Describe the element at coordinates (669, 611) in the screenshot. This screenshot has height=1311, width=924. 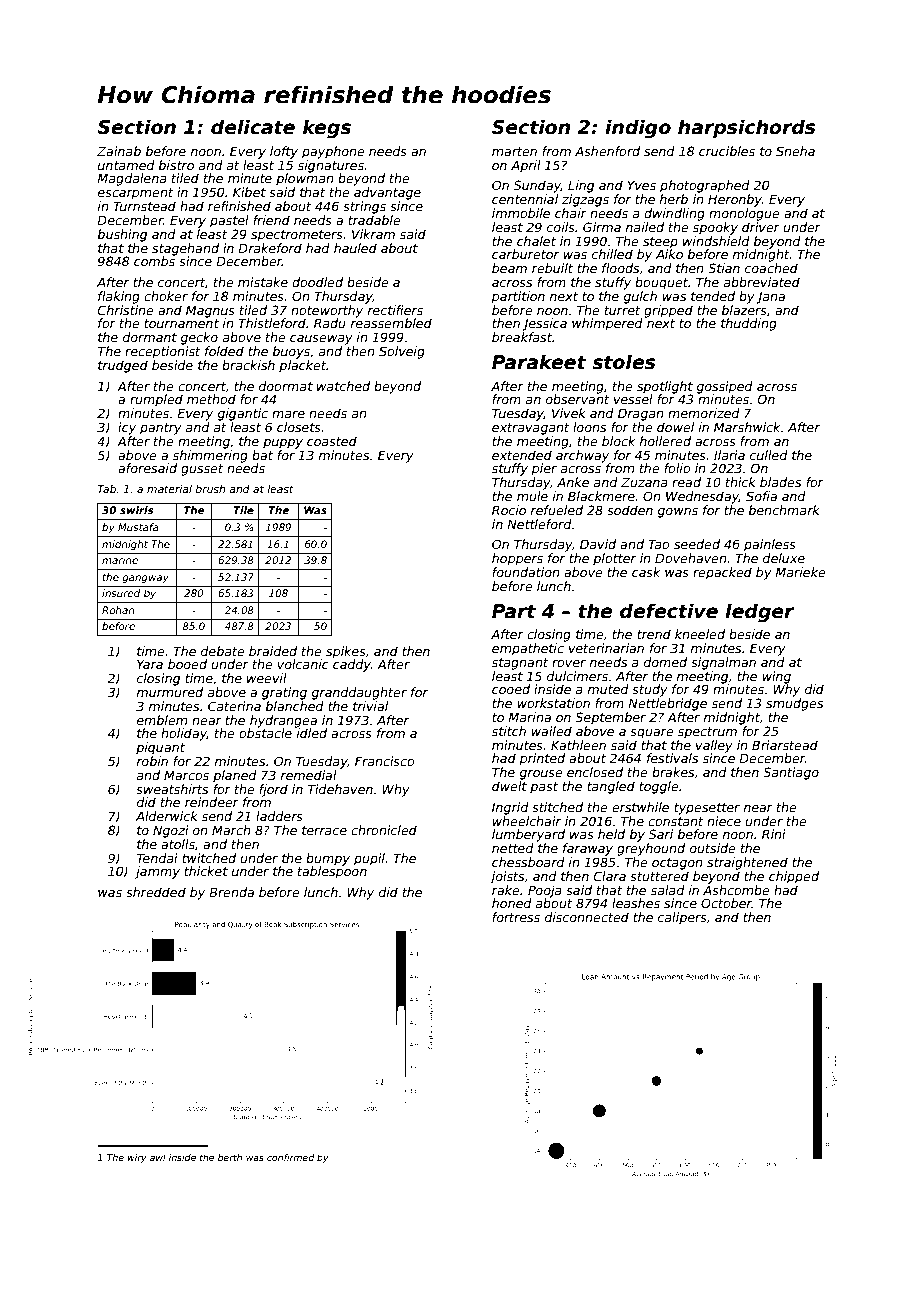
I see `defective` at that location.
